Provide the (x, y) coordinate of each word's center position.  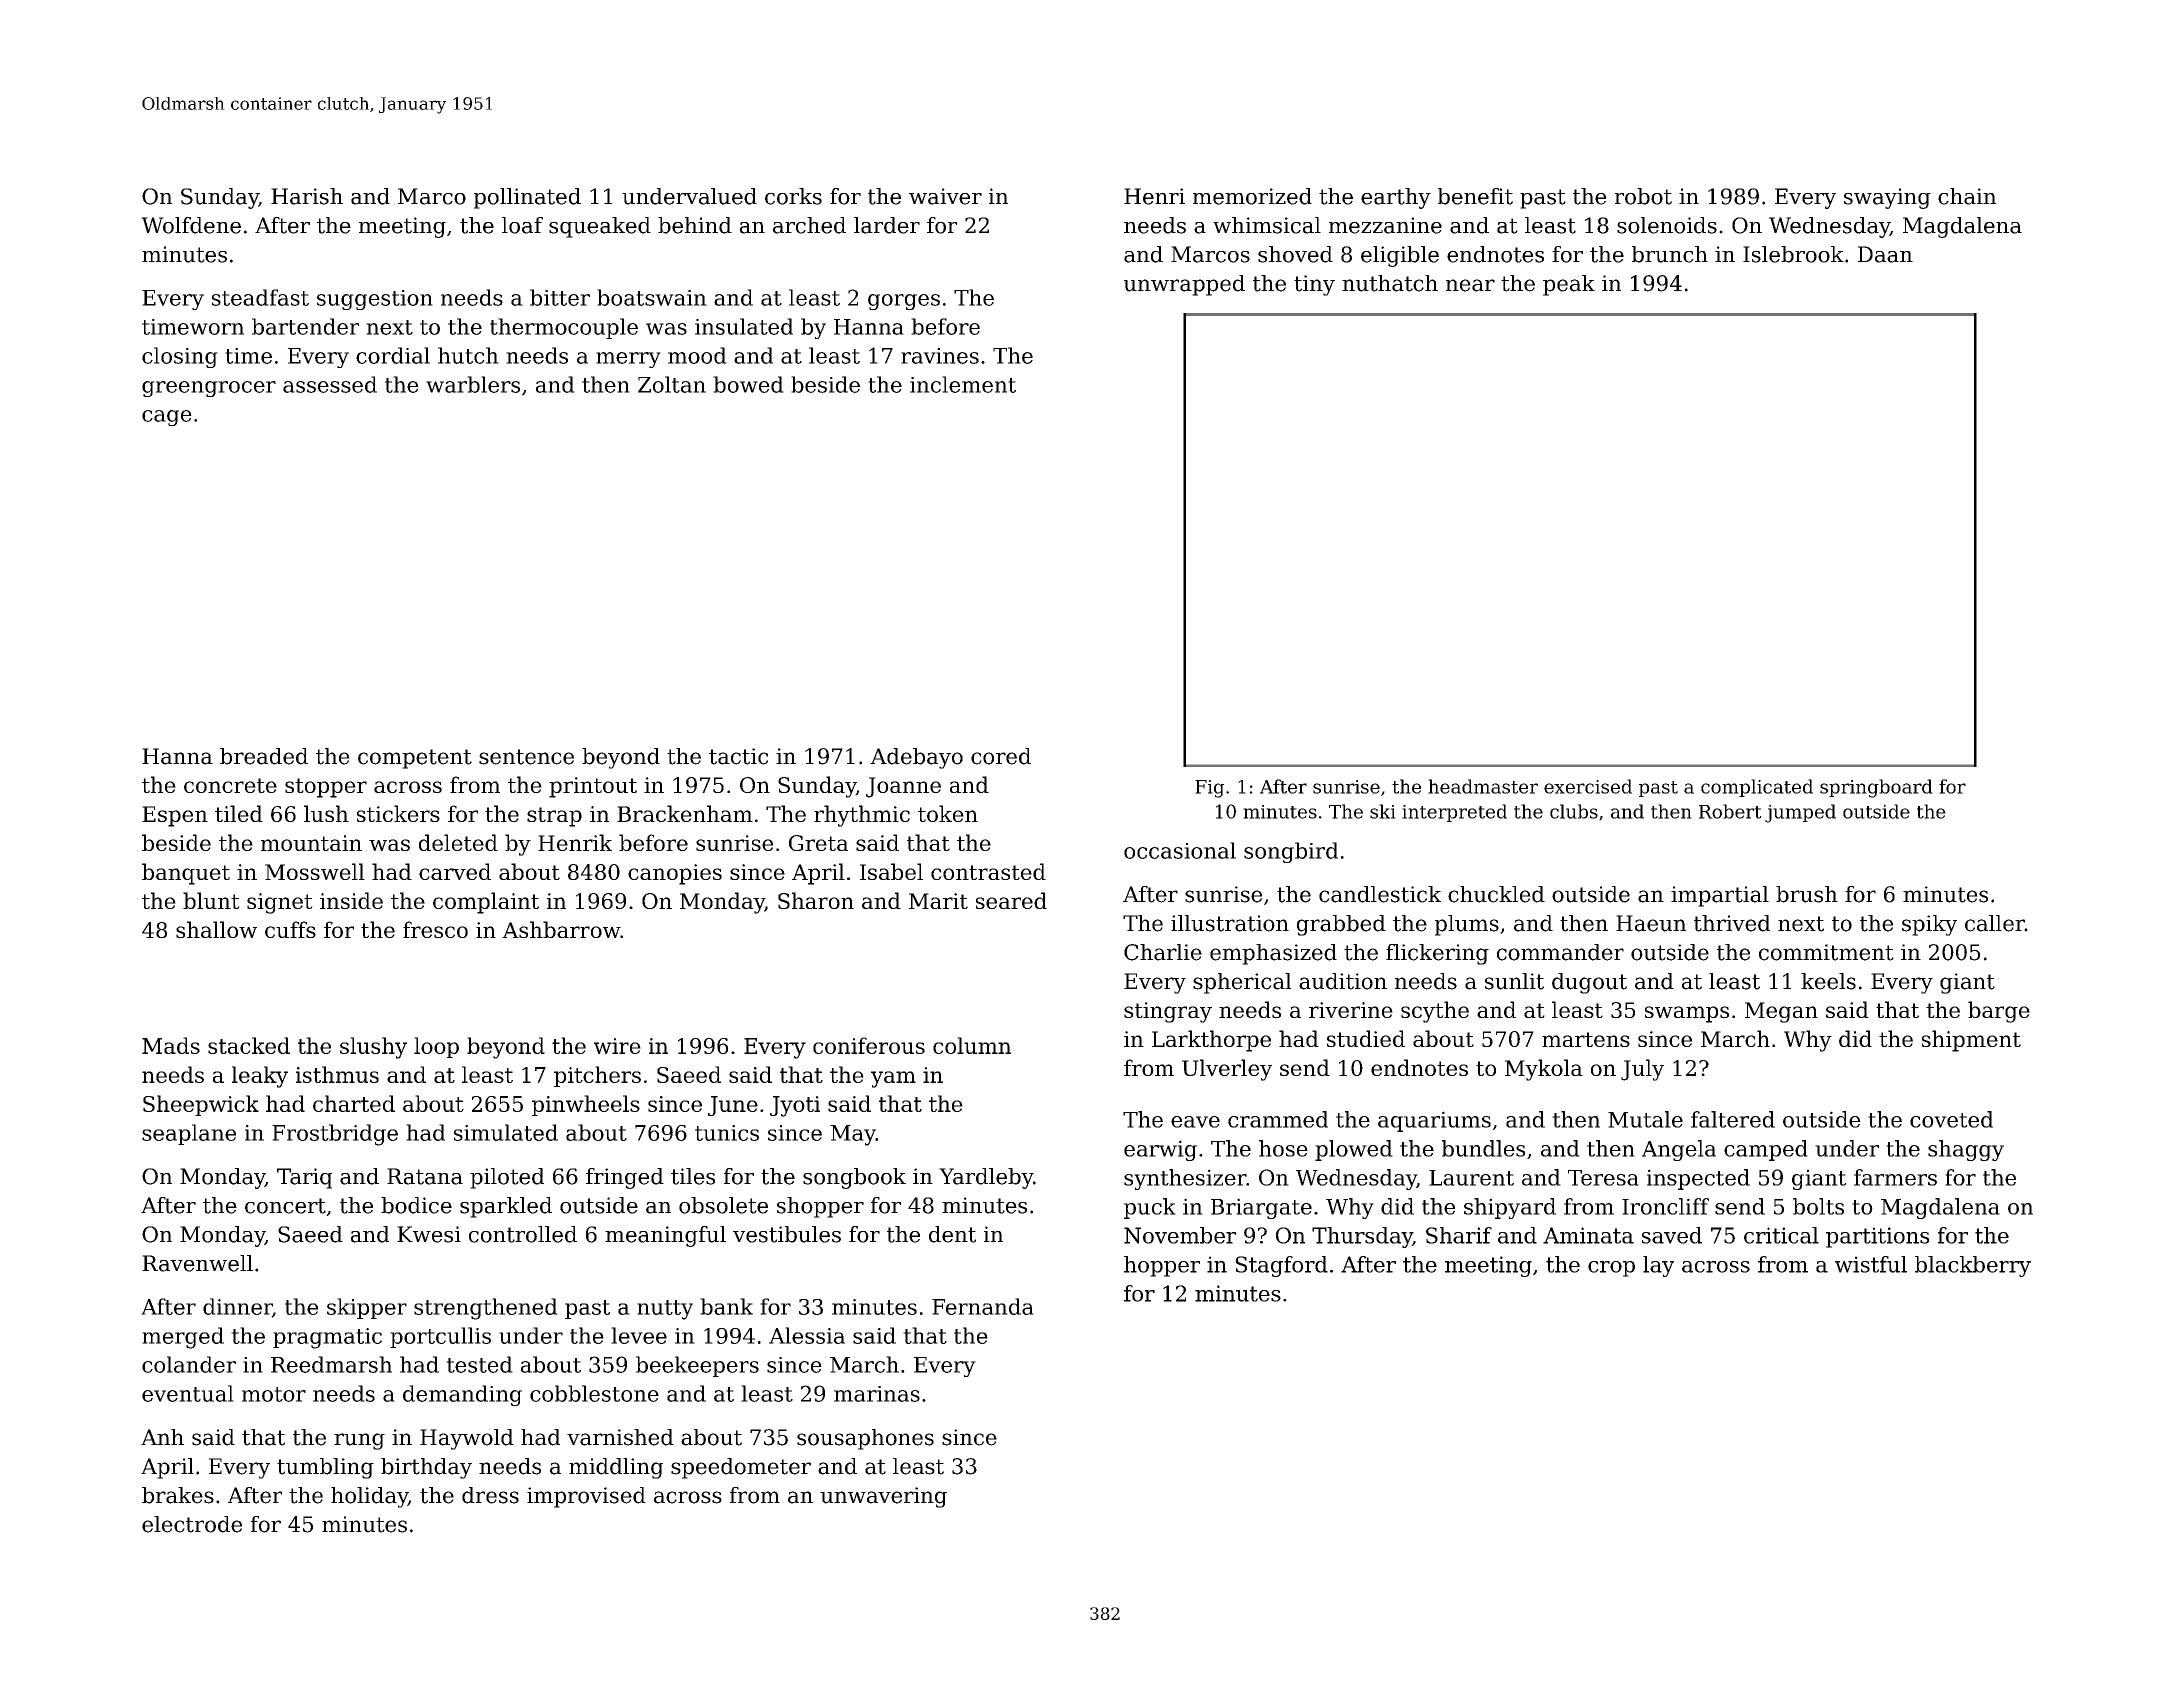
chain (1967, 196)
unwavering (883, 1497)
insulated (744, 326)
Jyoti (795, 1106)
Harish (307, 196)
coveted (1951, 1119)
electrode (192, 1524)
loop (436, 1047)
